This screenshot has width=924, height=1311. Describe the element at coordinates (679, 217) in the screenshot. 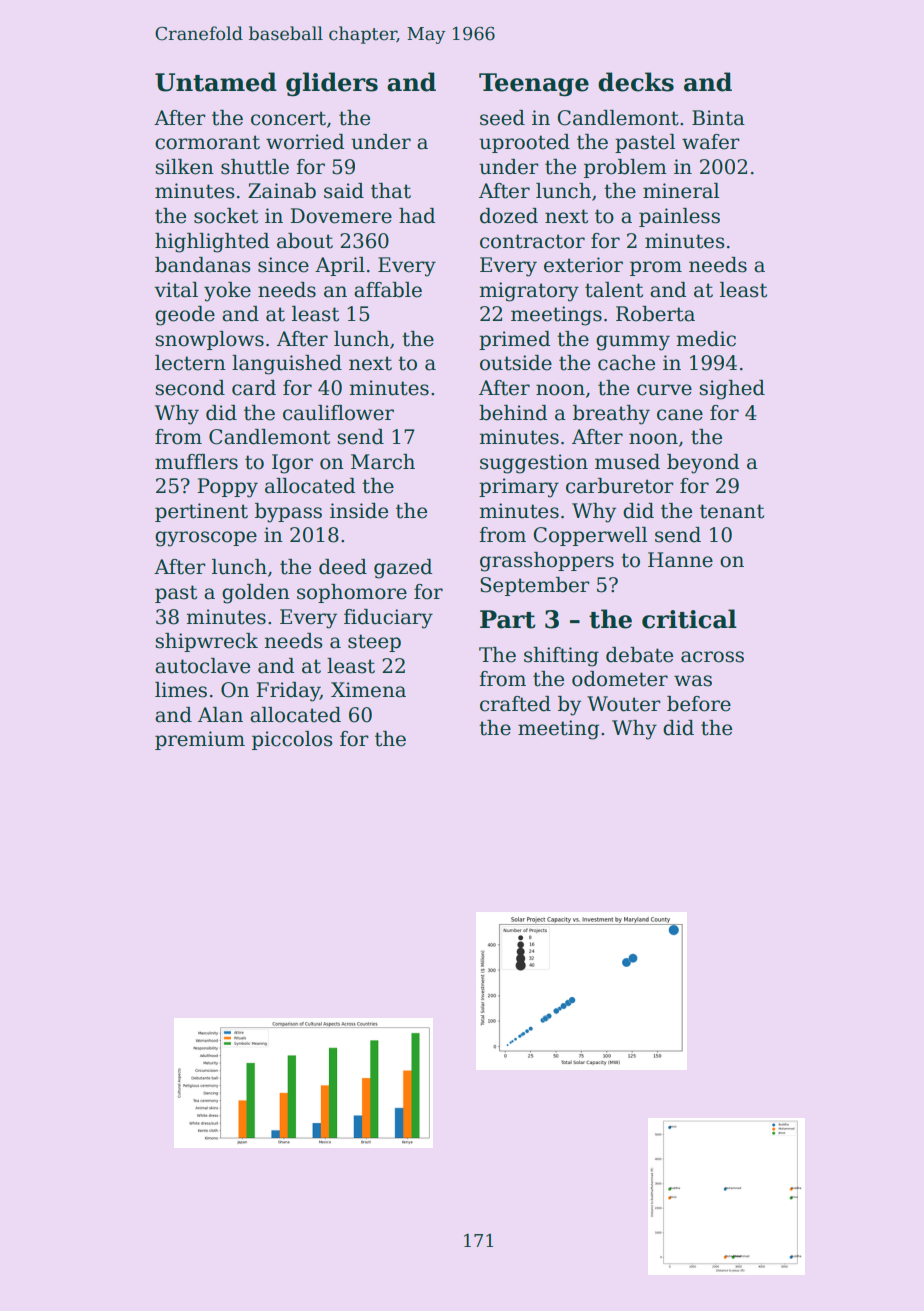

I see `painless` at that location.
